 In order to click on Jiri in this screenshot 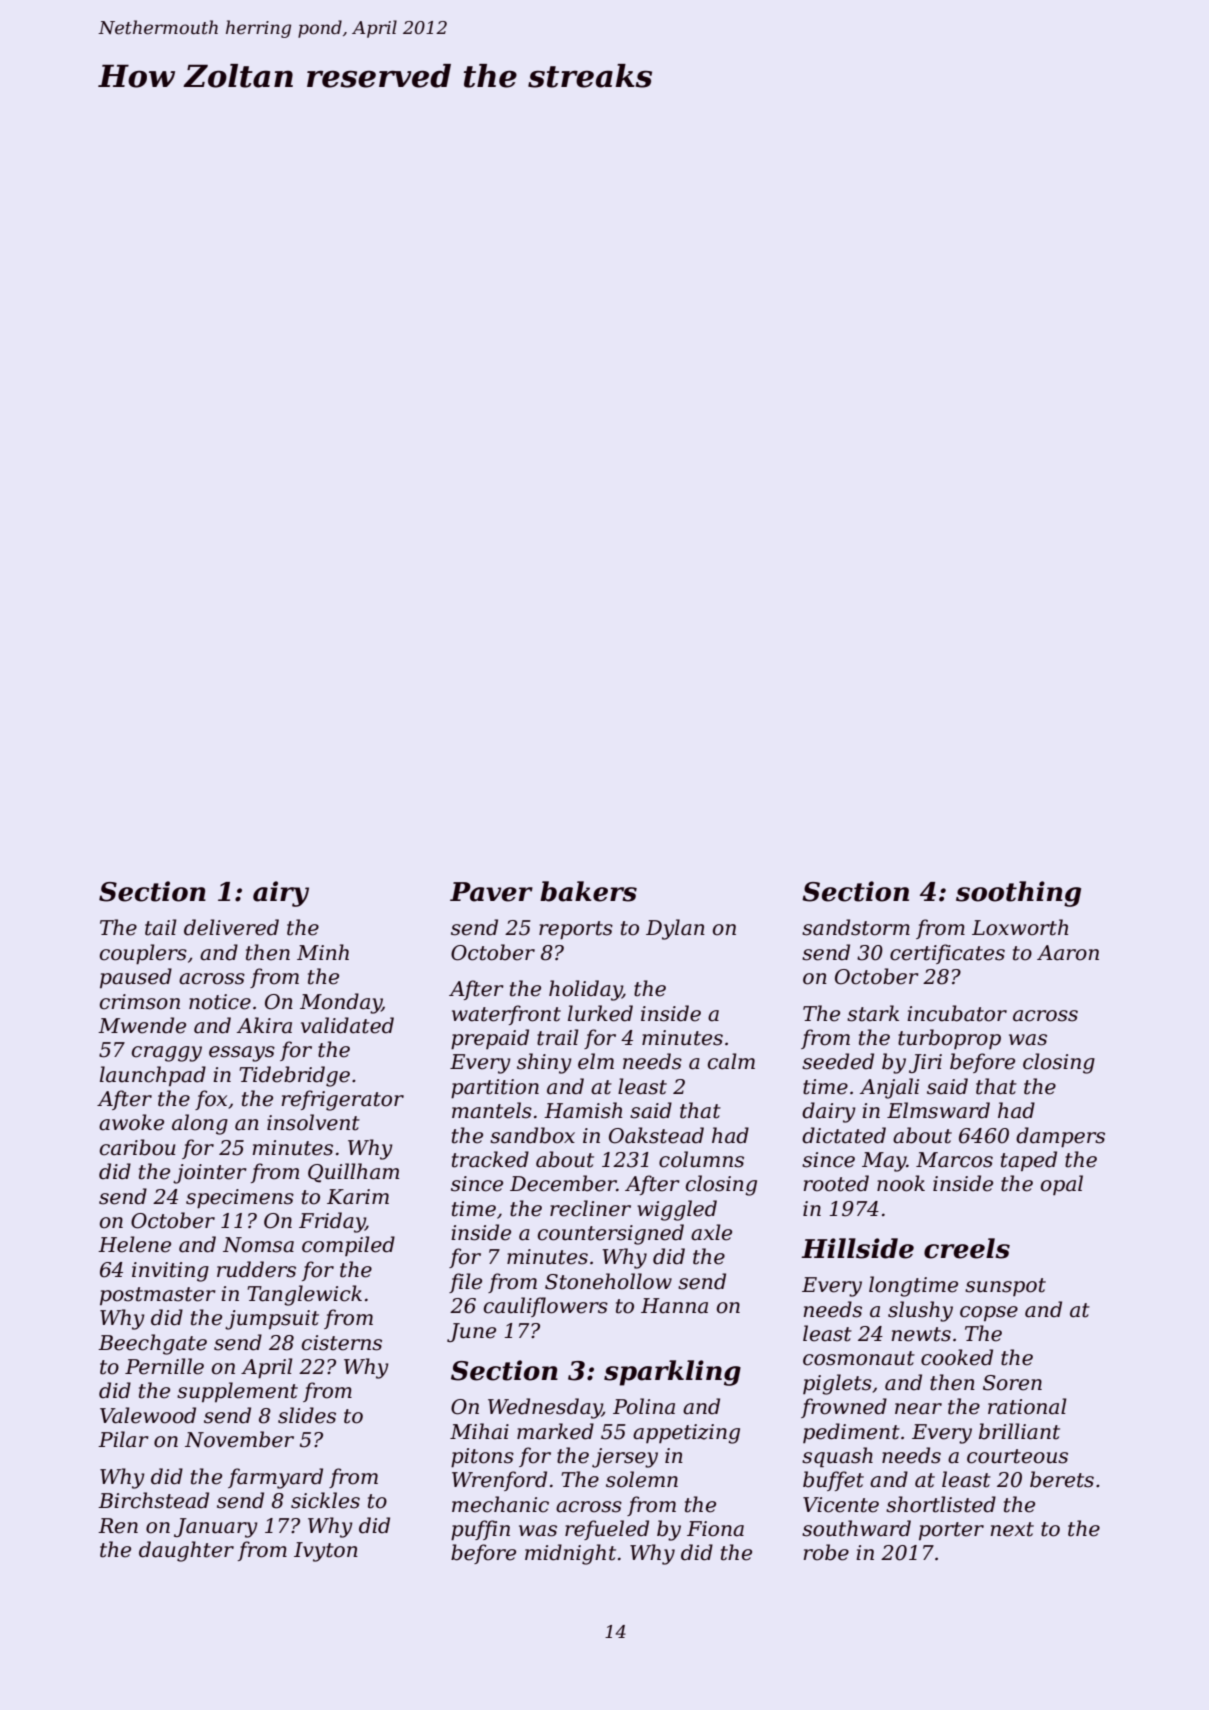, I will do `click(925, 1063)`.
